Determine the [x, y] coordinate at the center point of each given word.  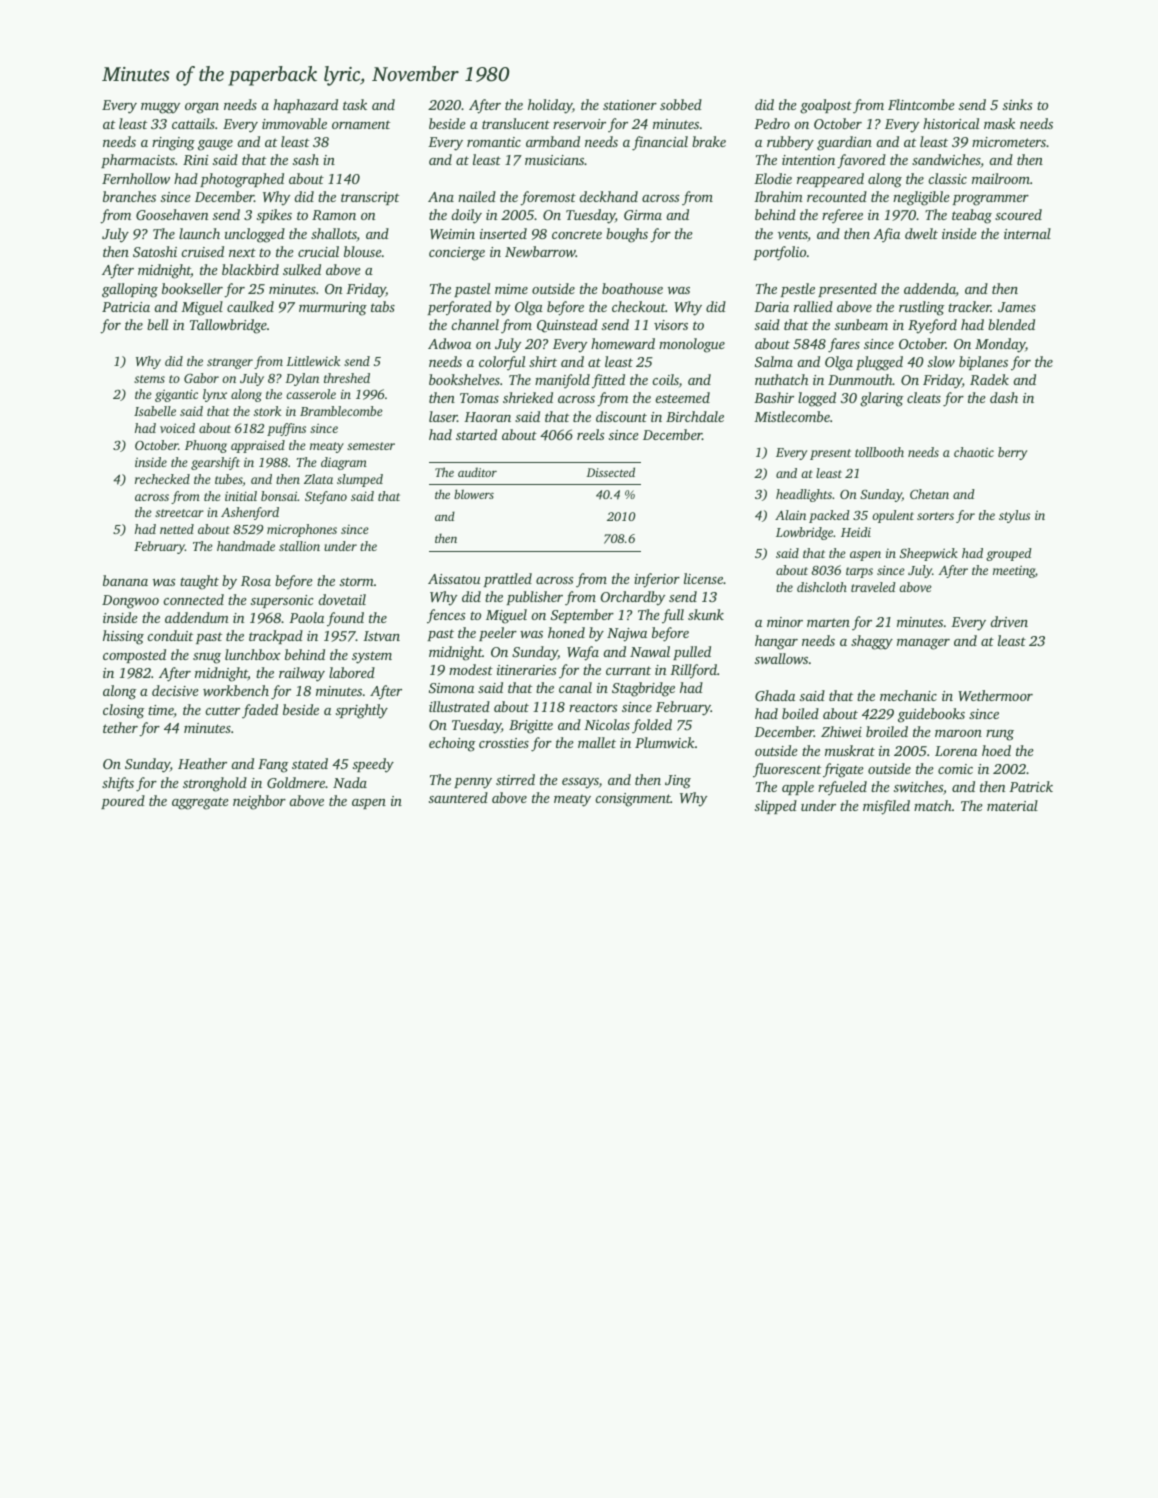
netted [177, 529]
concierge [457, 254]
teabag [972, 216]
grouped [1009, 554]
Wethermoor [995, 695]
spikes [274, 216]
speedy [373, 765]
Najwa [627, 635]
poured [123, 802]
